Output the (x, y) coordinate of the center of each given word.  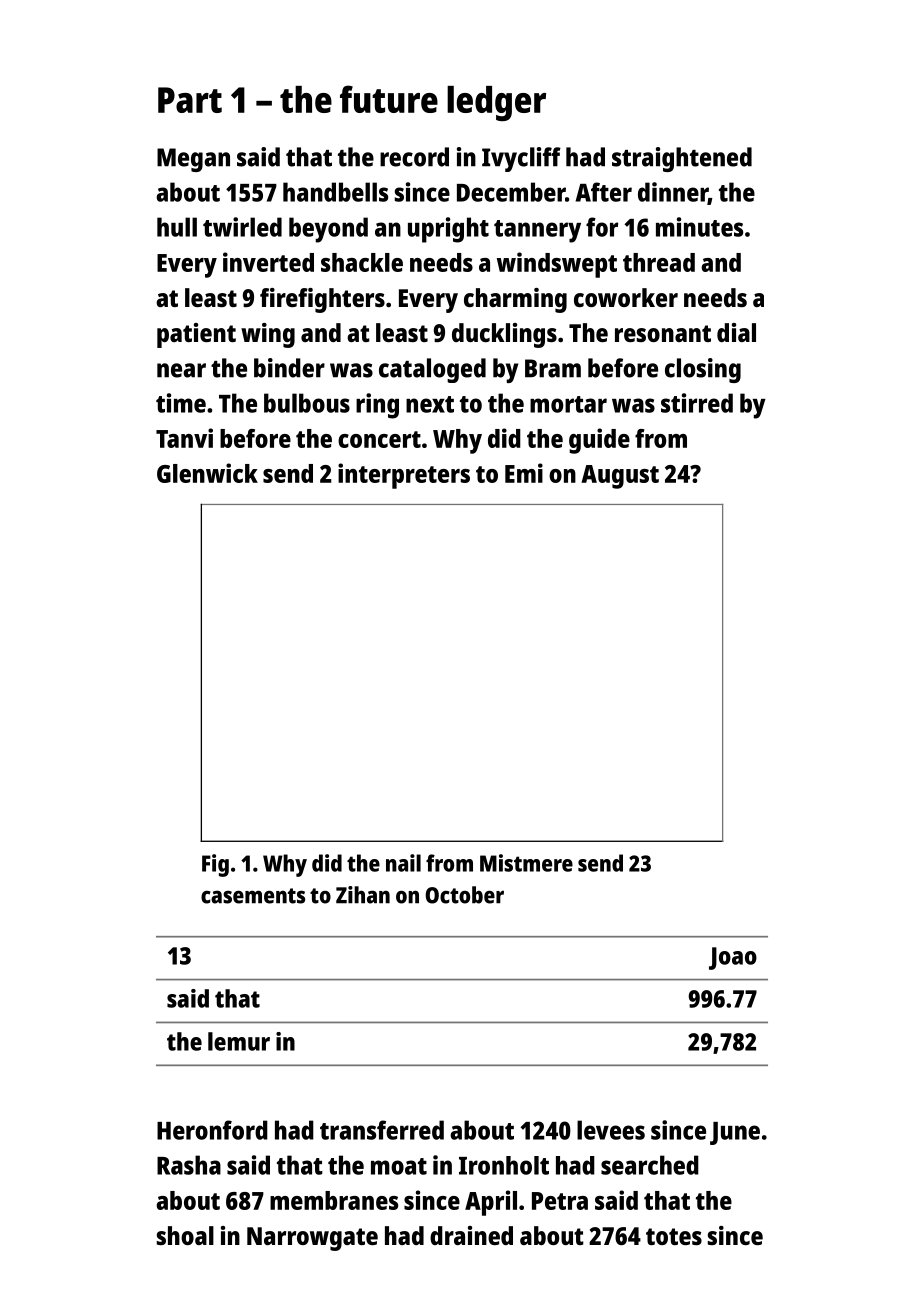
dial (736, 332)
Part (190, 100)
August (620, 477)
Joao (733, 958)
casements (253, 896)
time (181, 403)
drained (471, 1235)
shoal (185, 1235)
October (464, 895)
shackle (362, 262)
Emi (524, 473)
